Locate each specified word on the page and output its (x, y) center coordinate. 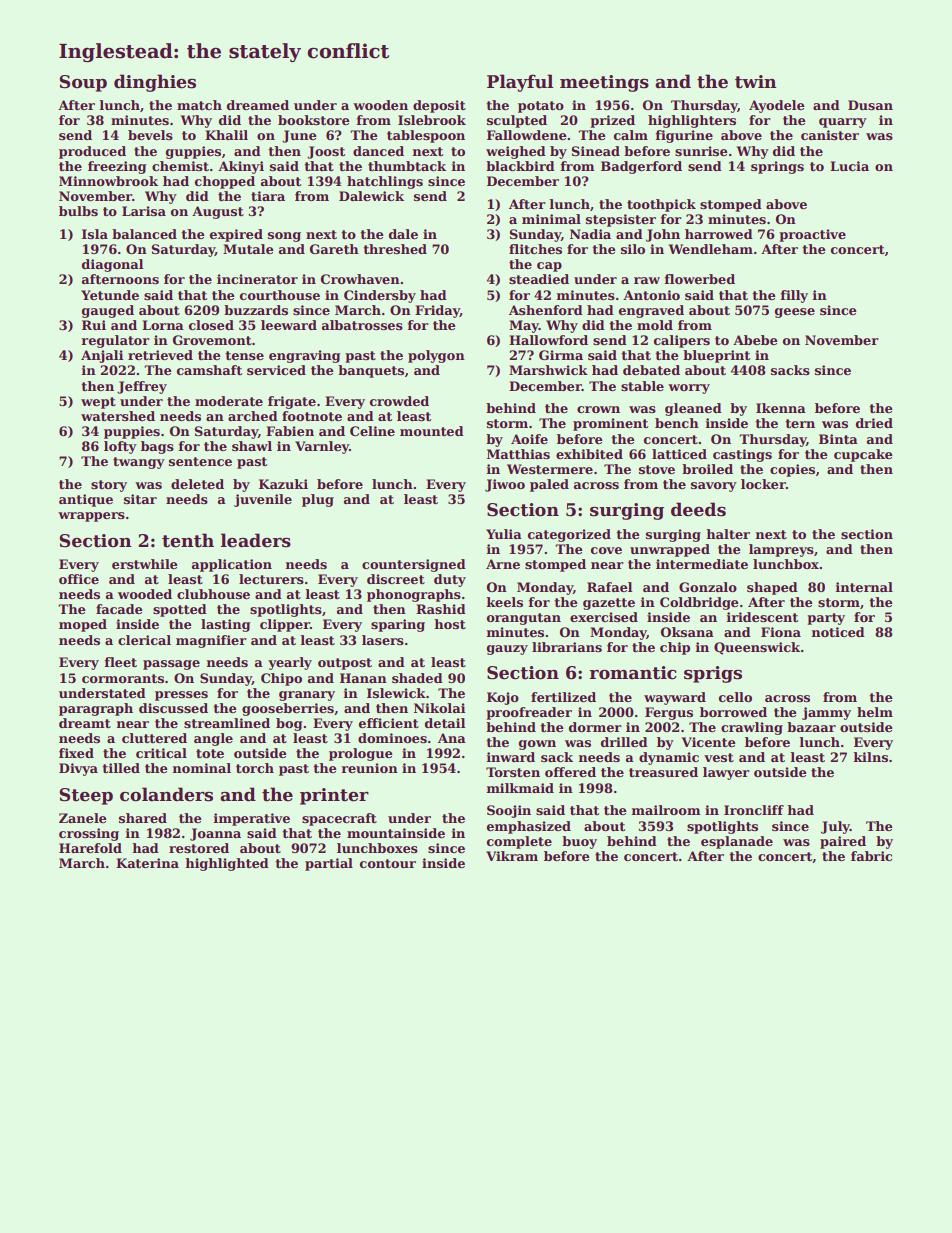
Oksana (687, 632)
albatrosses (362, 325)
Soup (83, 83)
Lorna (163, 325)
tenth (188, 540)
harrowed (719, 234)
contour (388, 863)
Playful (520, 83)
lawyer (726, 773)
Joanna (215, 834)
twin (756, 82)
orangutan (524, 619)
